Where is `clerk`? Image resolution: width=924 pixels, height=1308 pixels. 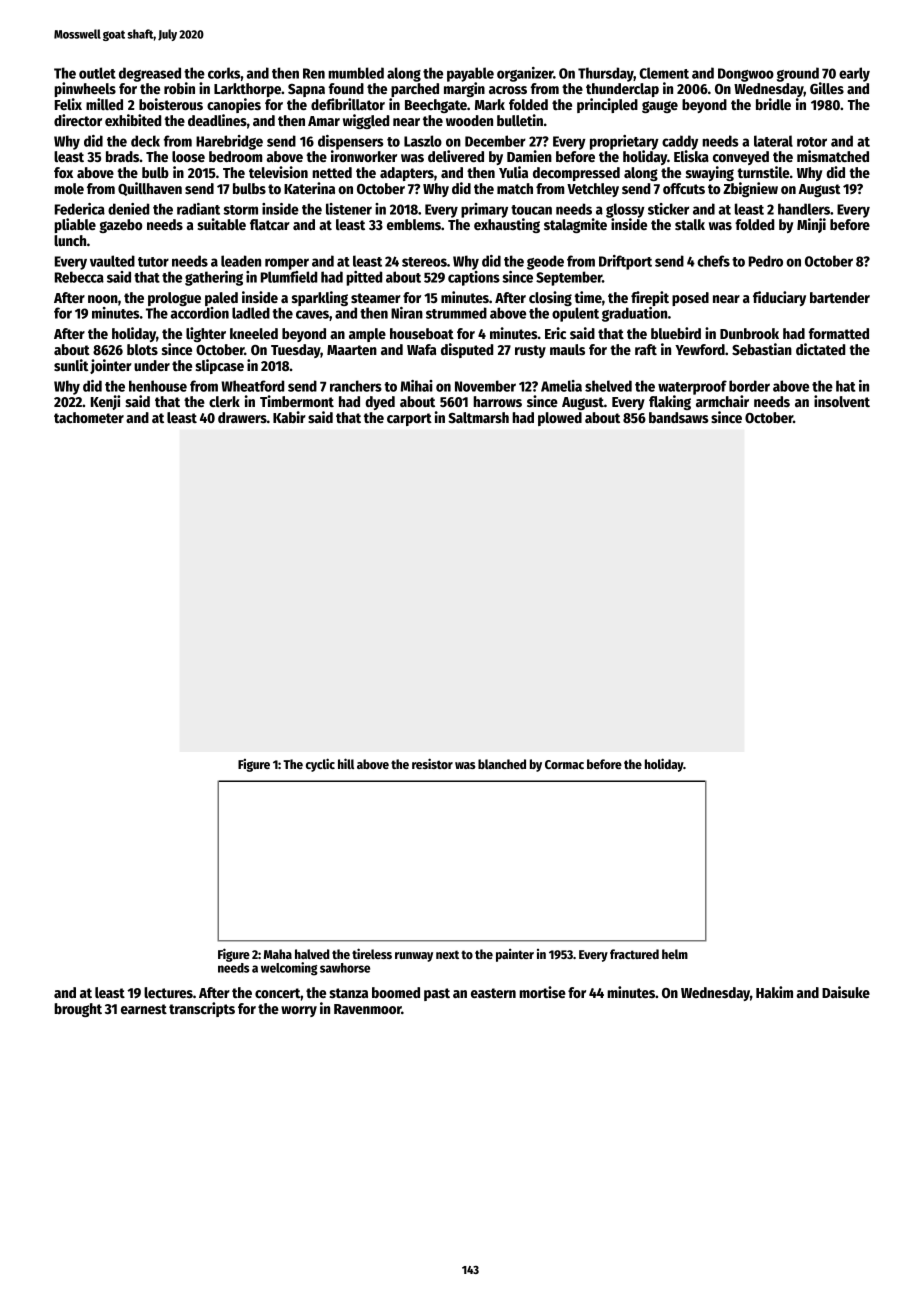 clerk is located at coordinates (224, 401).
